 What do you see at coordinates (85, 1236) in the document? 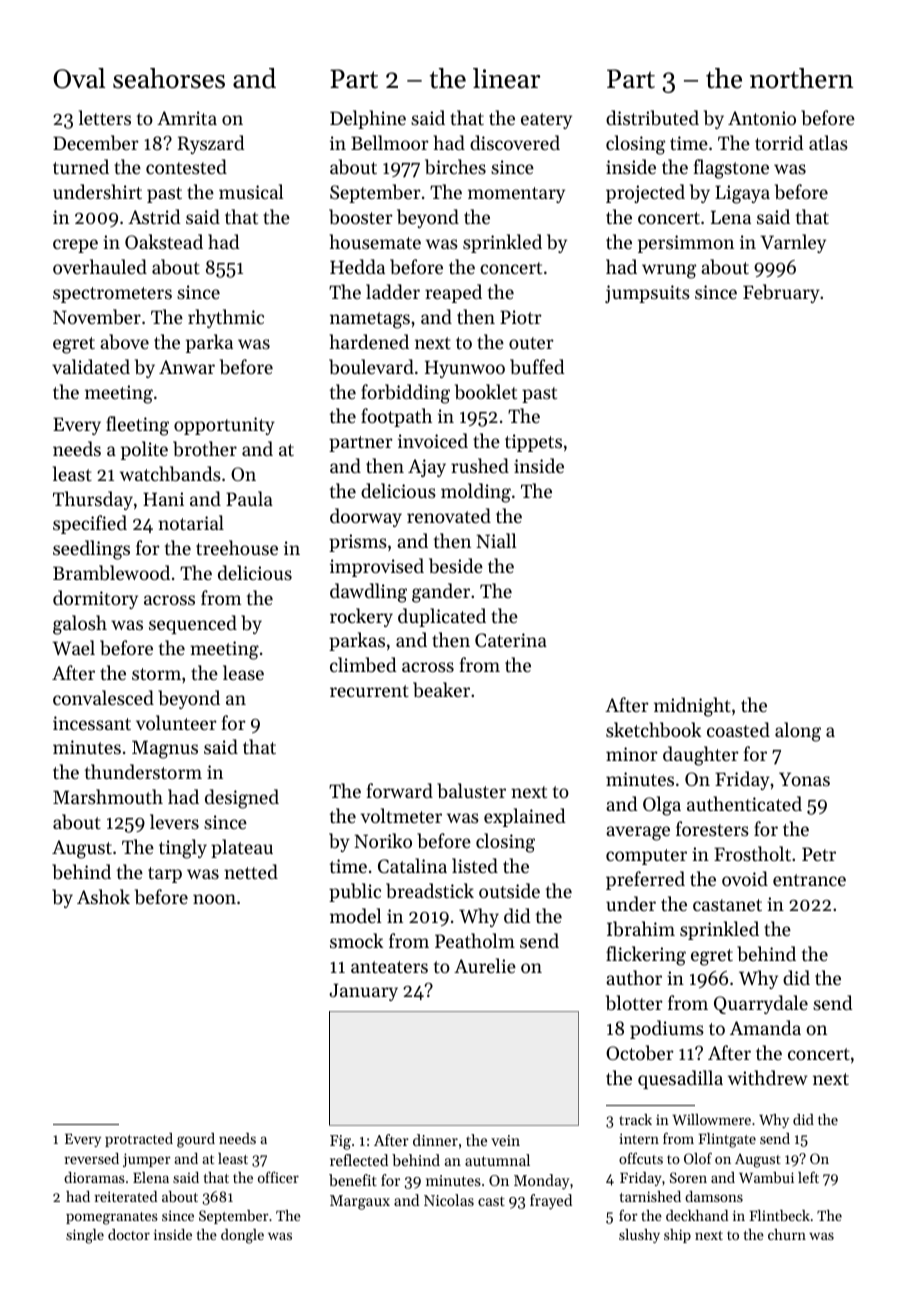
I see `single` at bounding box center [85, 1236].
